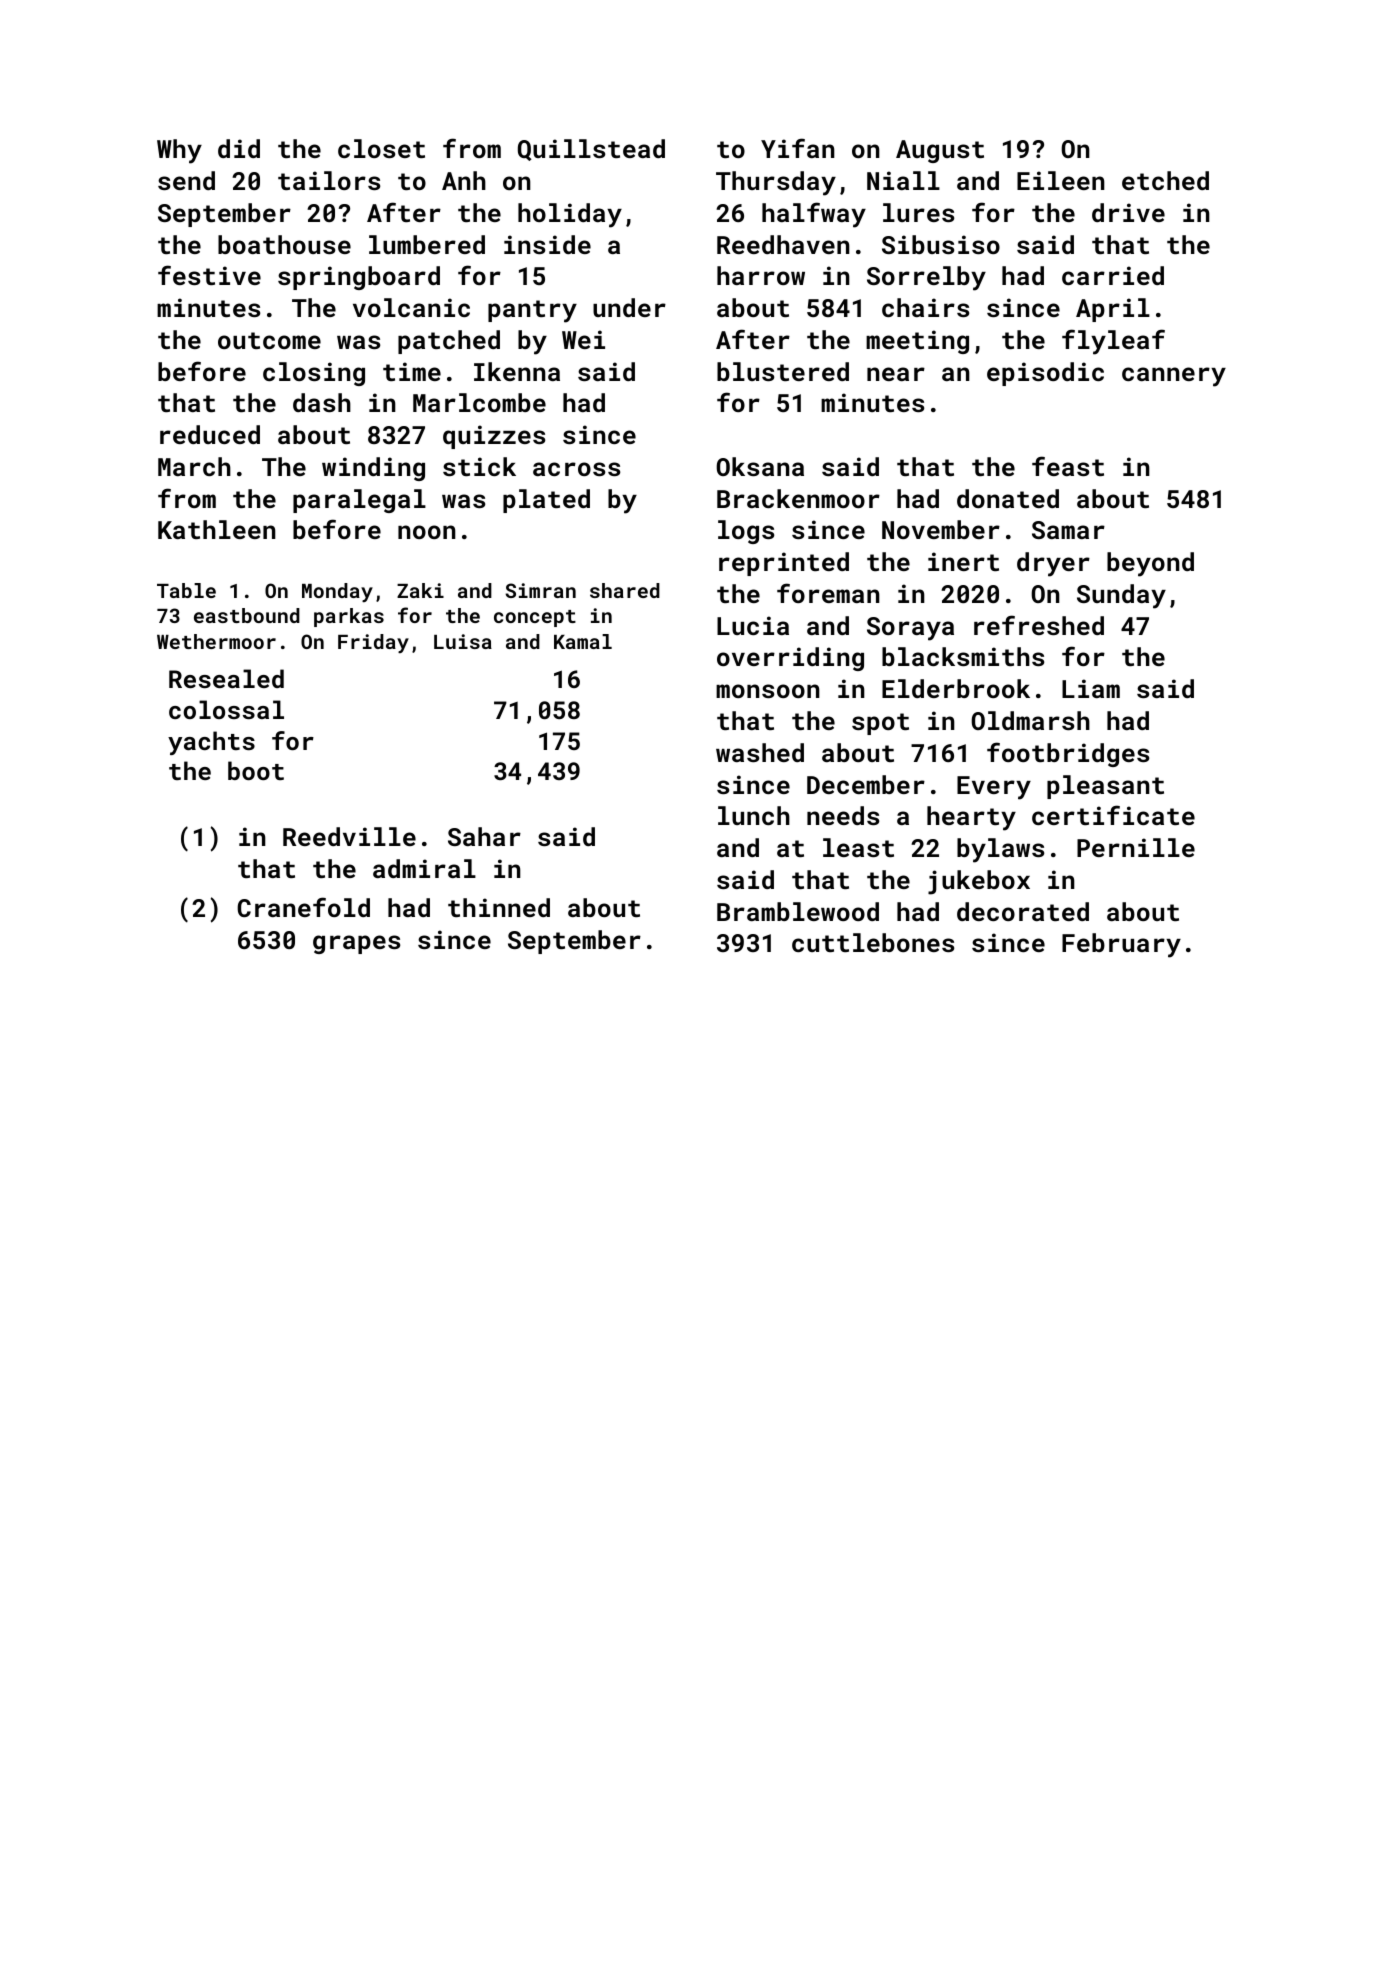 The height and width of the page is (1969, 1386). What do you see at coordinates (940, 151) in the page?
I see `August` at bounding box center [940, 151].
